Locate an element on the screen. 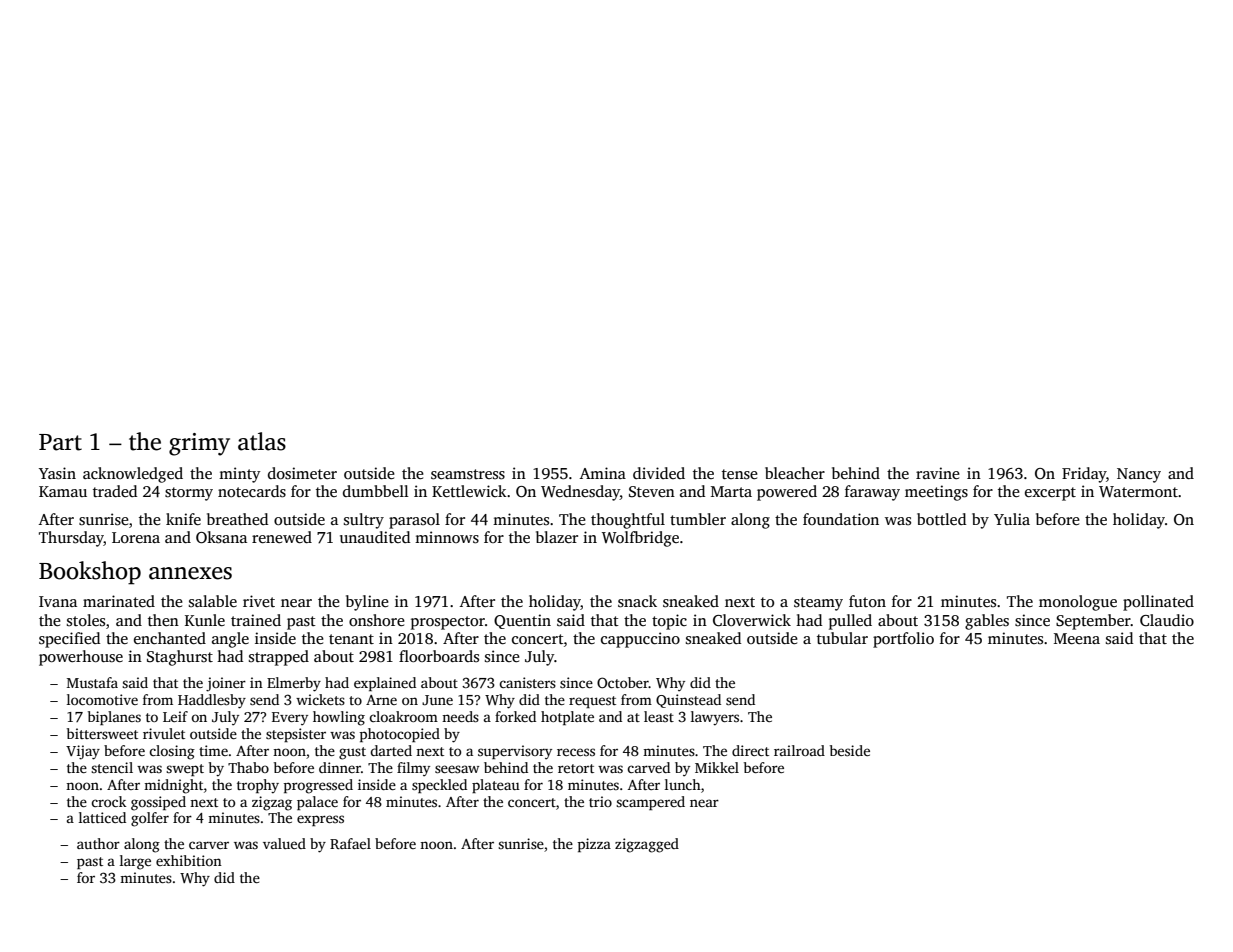  Mustafa is located at coordinates (92, 682).
